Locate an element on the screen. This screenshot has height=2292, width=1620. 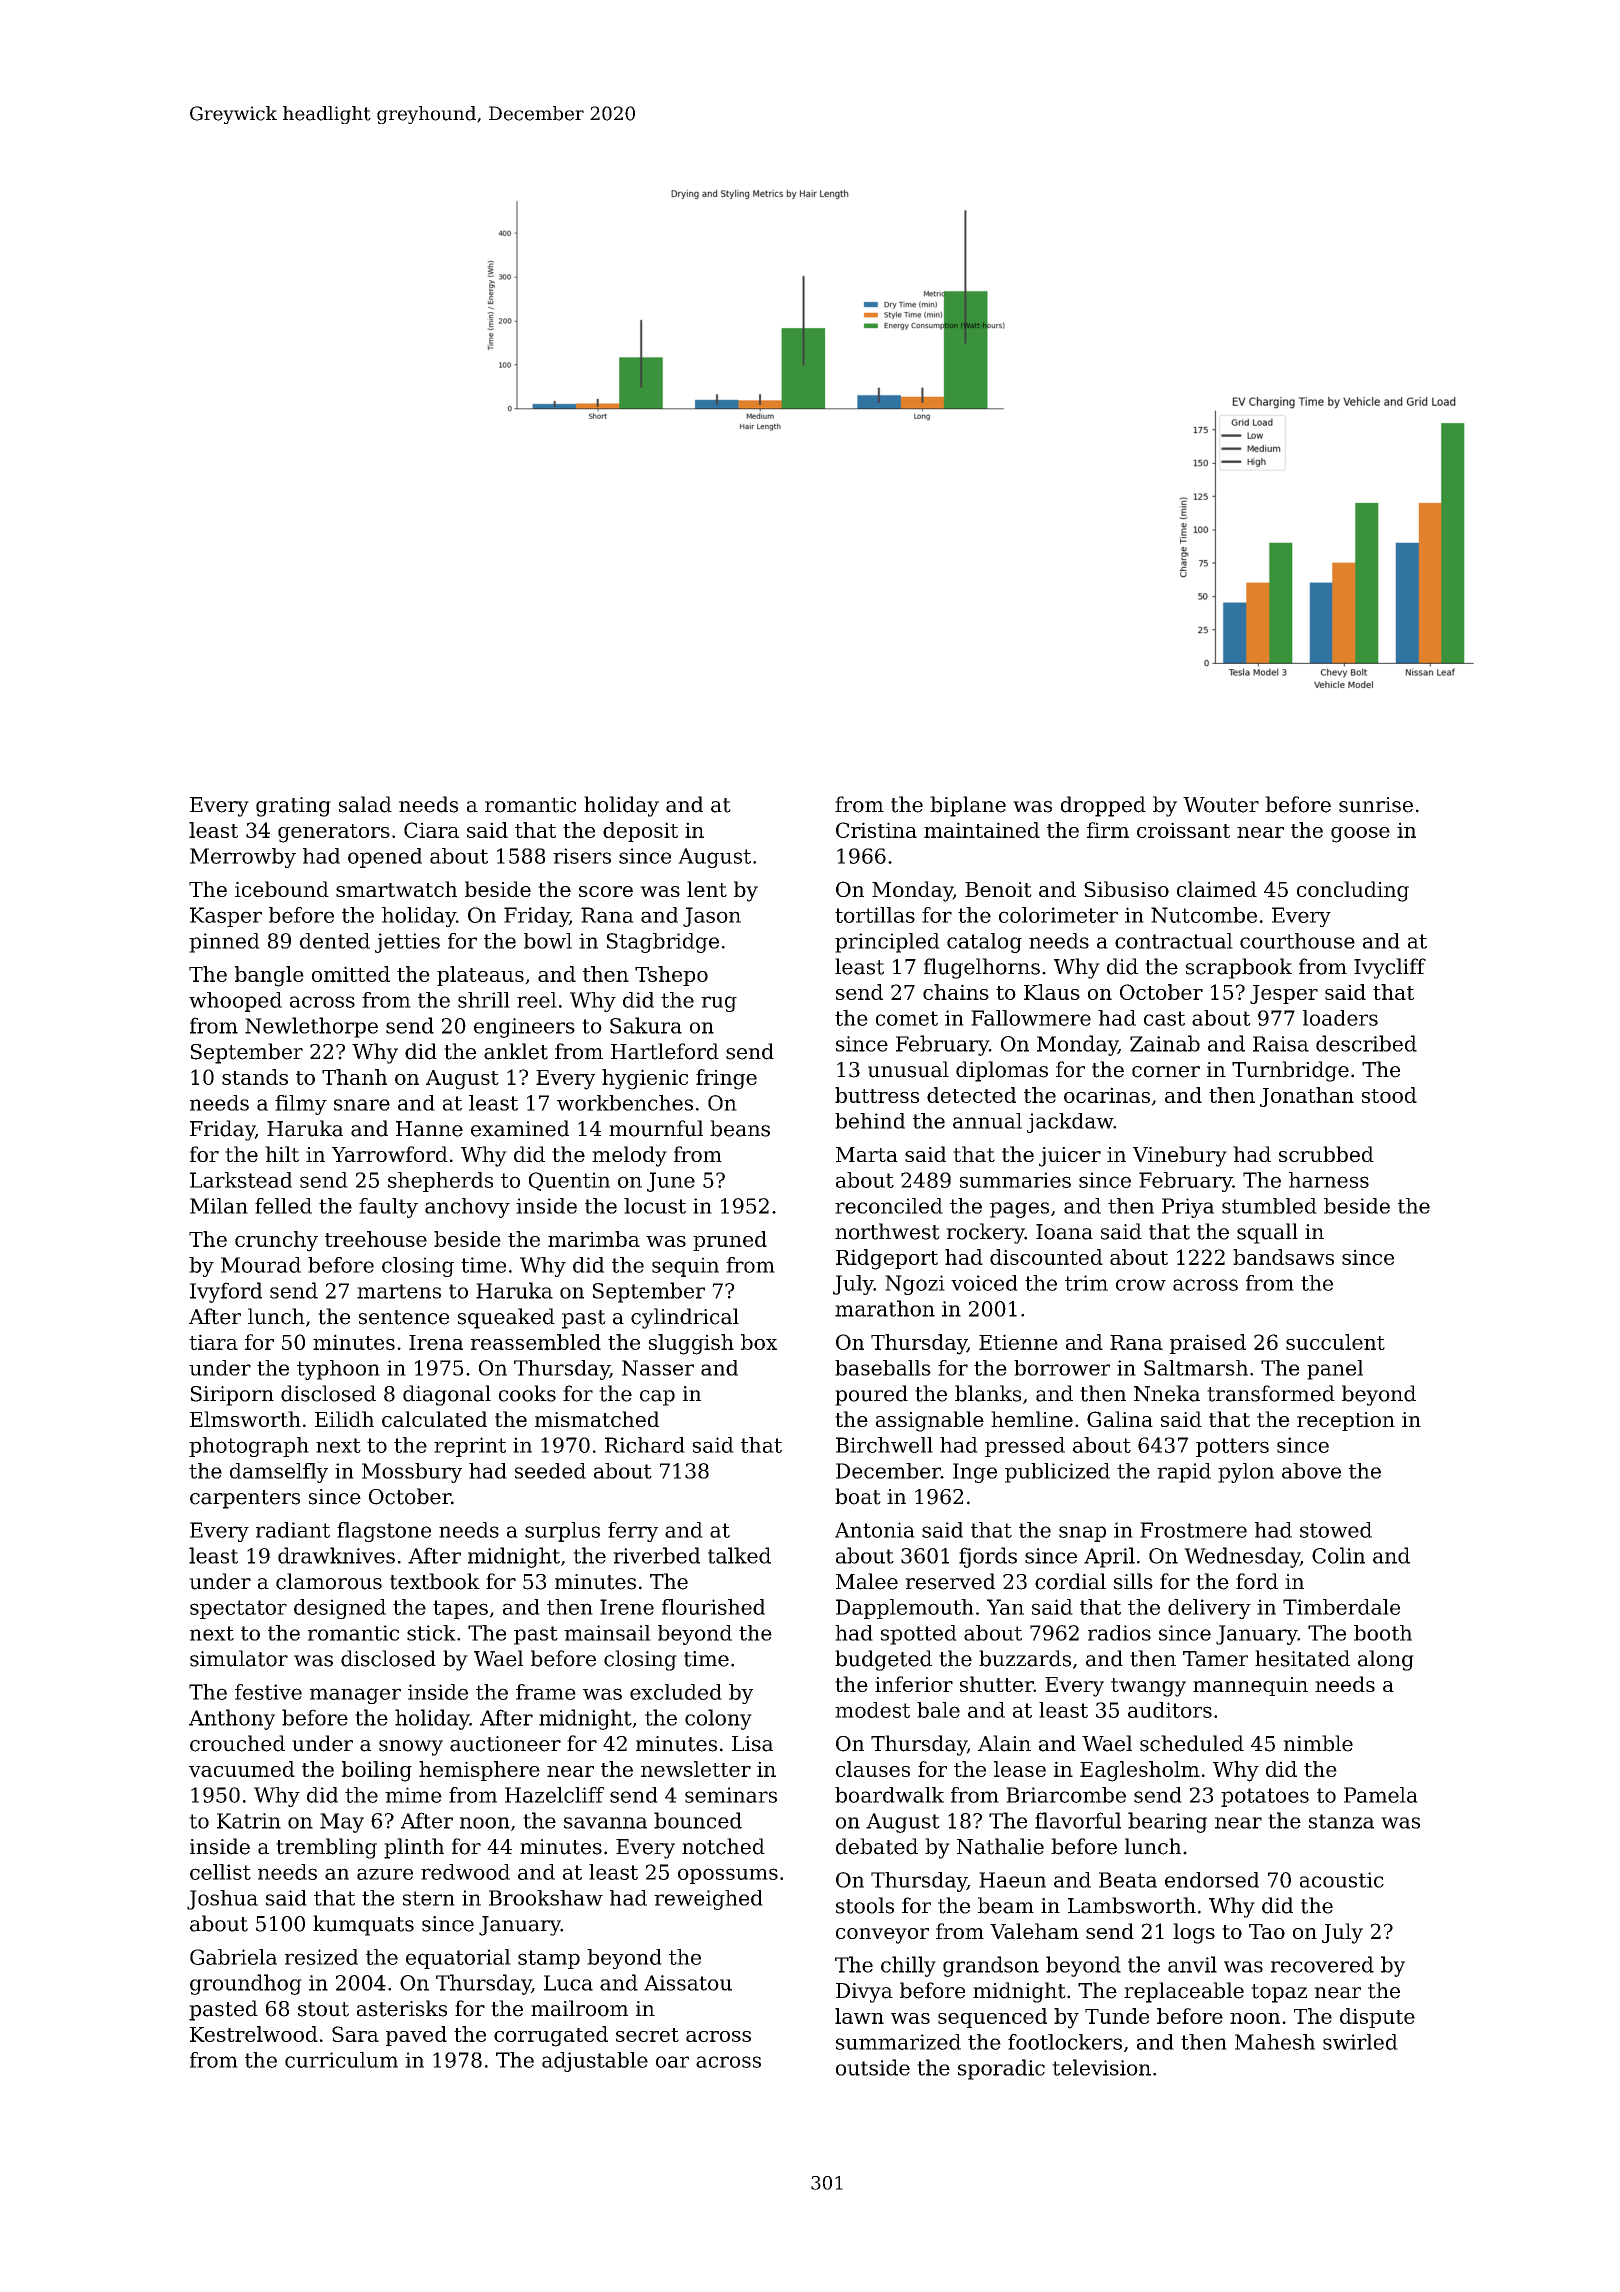
potters is located at coordinates (1232, 1447).
